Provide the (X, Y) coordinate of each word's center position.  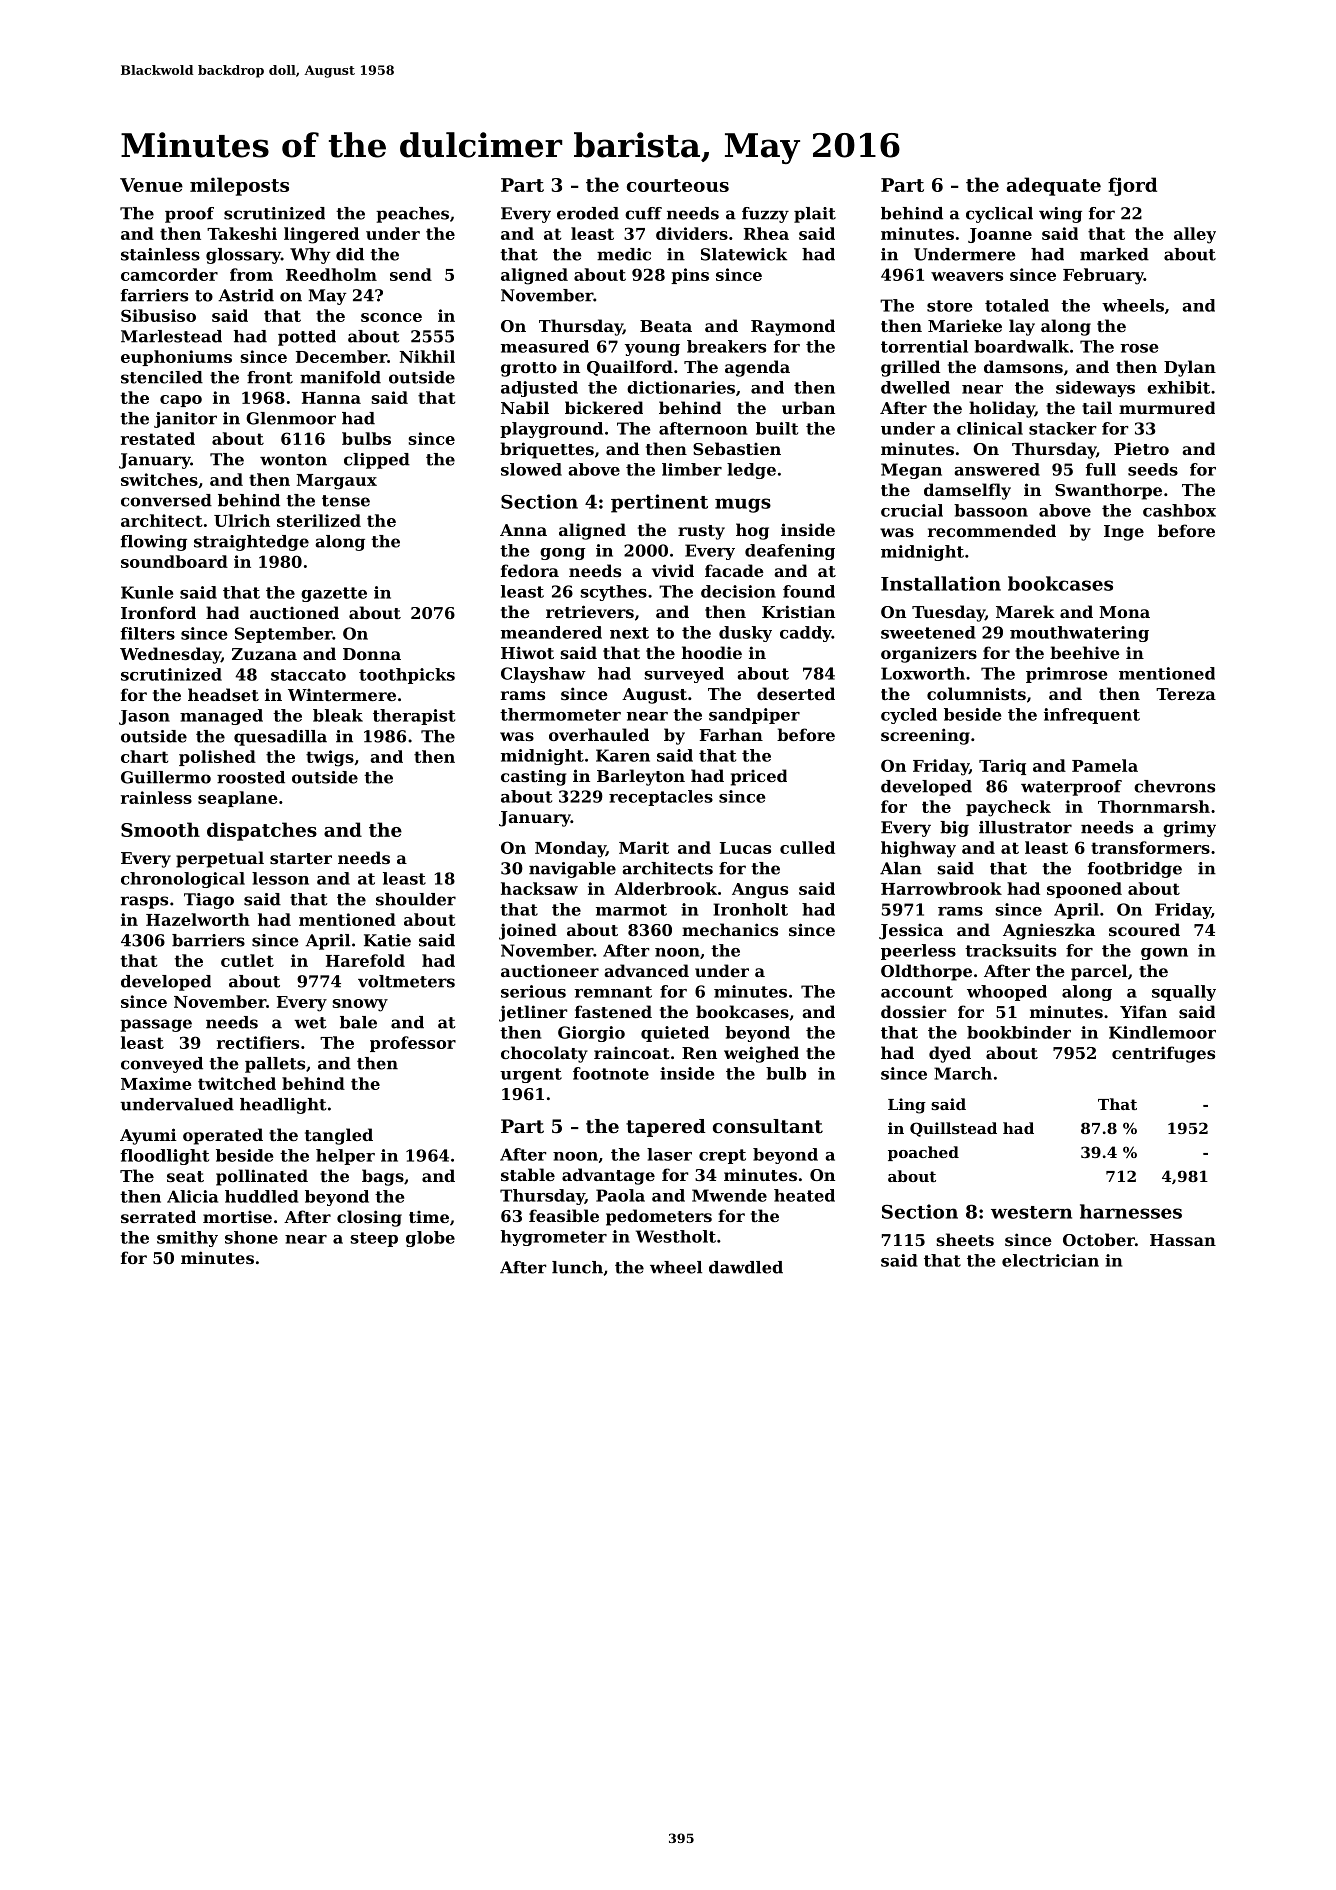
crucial (912, 510)
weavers (967, 276)
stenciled (162, 377)
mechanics (730, 929)
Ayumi (148, 1136)
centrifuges (1163, 1054)
